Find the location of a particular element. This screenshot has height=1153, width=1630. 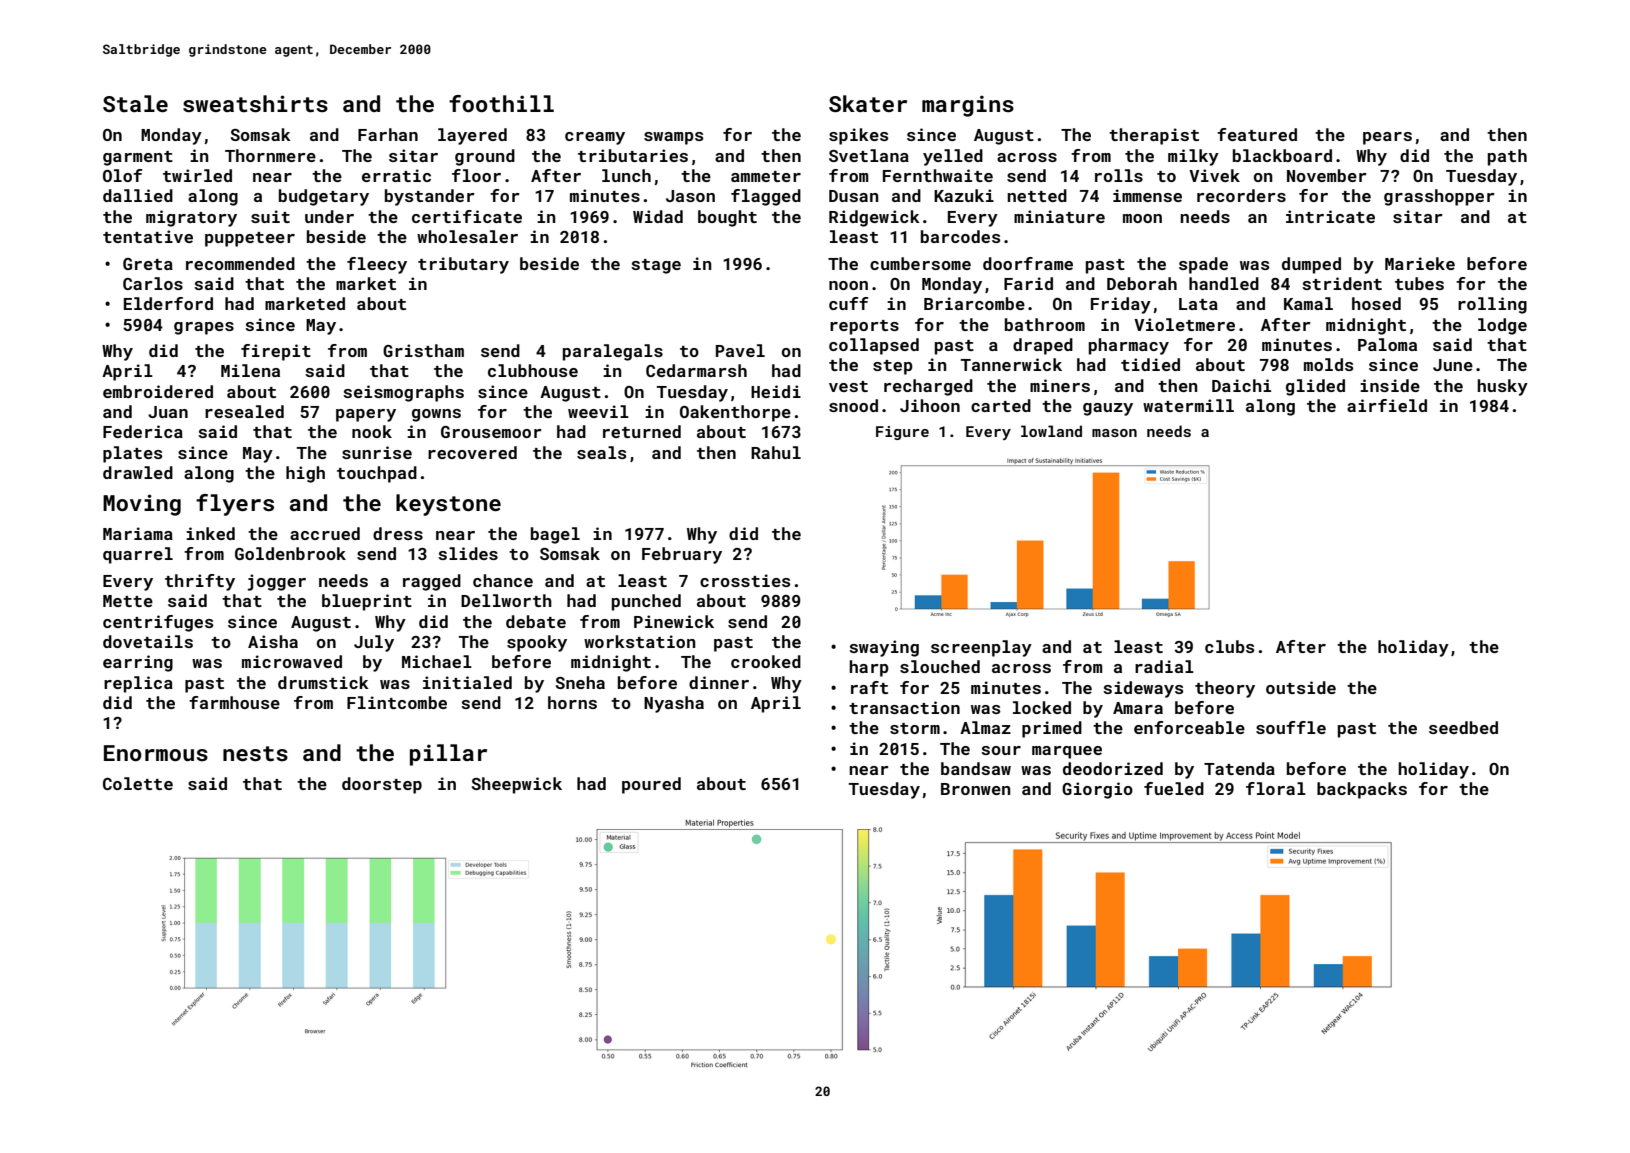

grasshopper is located at coordinates (1439, 197).
